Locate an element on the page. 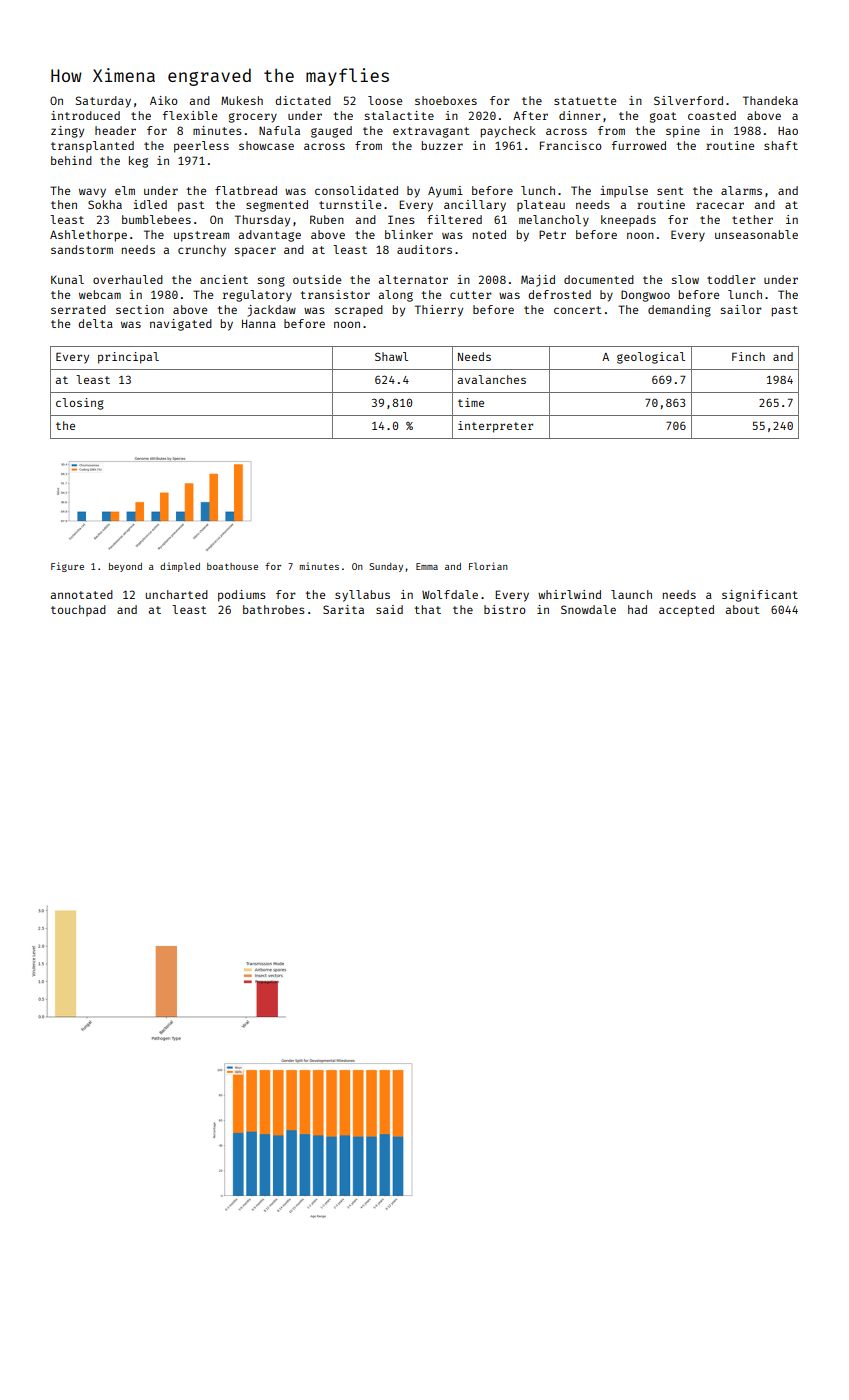 The width and height of the document is (849, 1400). bumblebees is located at coordinates (156, 219).
